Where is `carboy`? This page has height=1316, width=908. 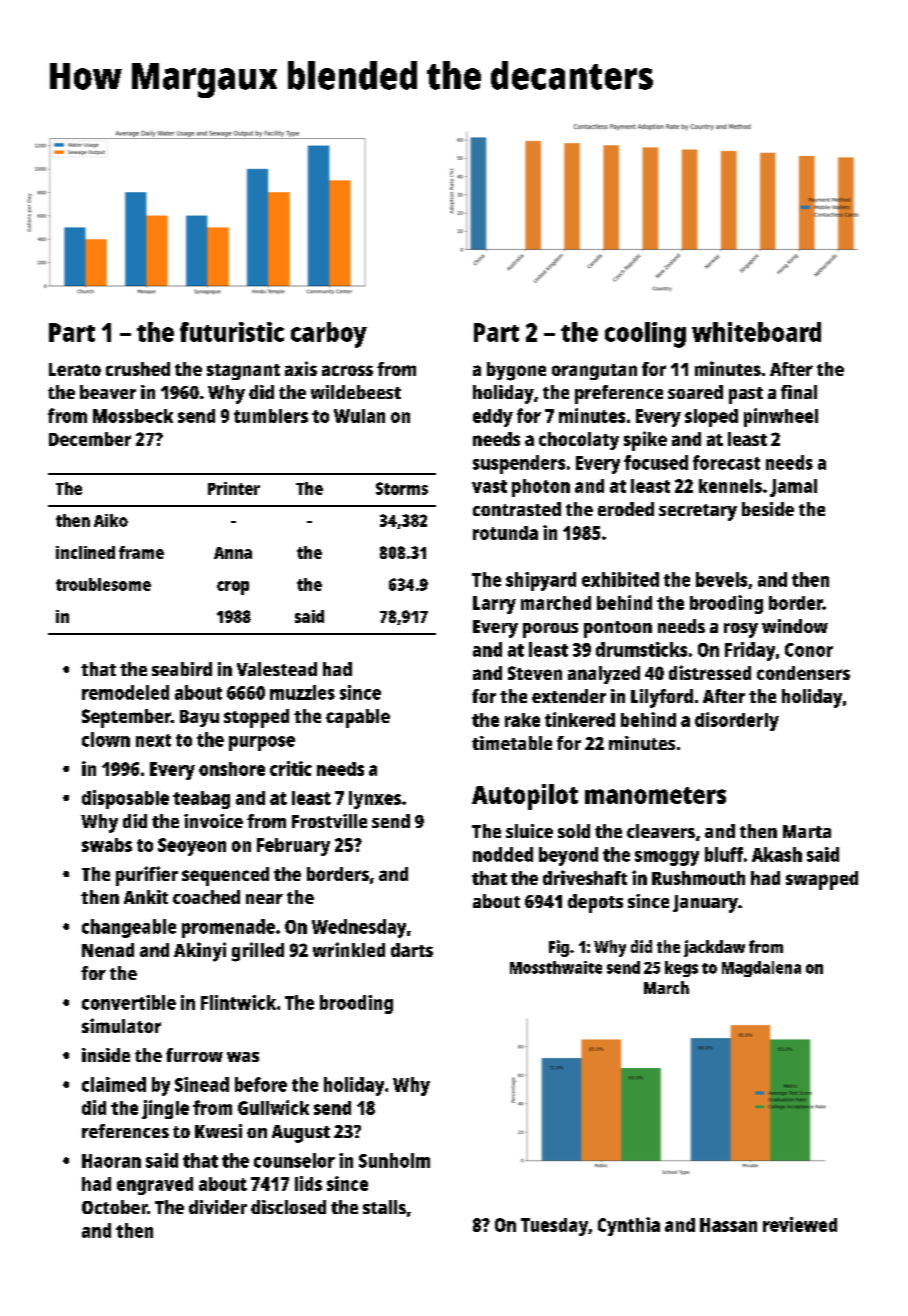
carboy is located at coordinates (329, 335).
